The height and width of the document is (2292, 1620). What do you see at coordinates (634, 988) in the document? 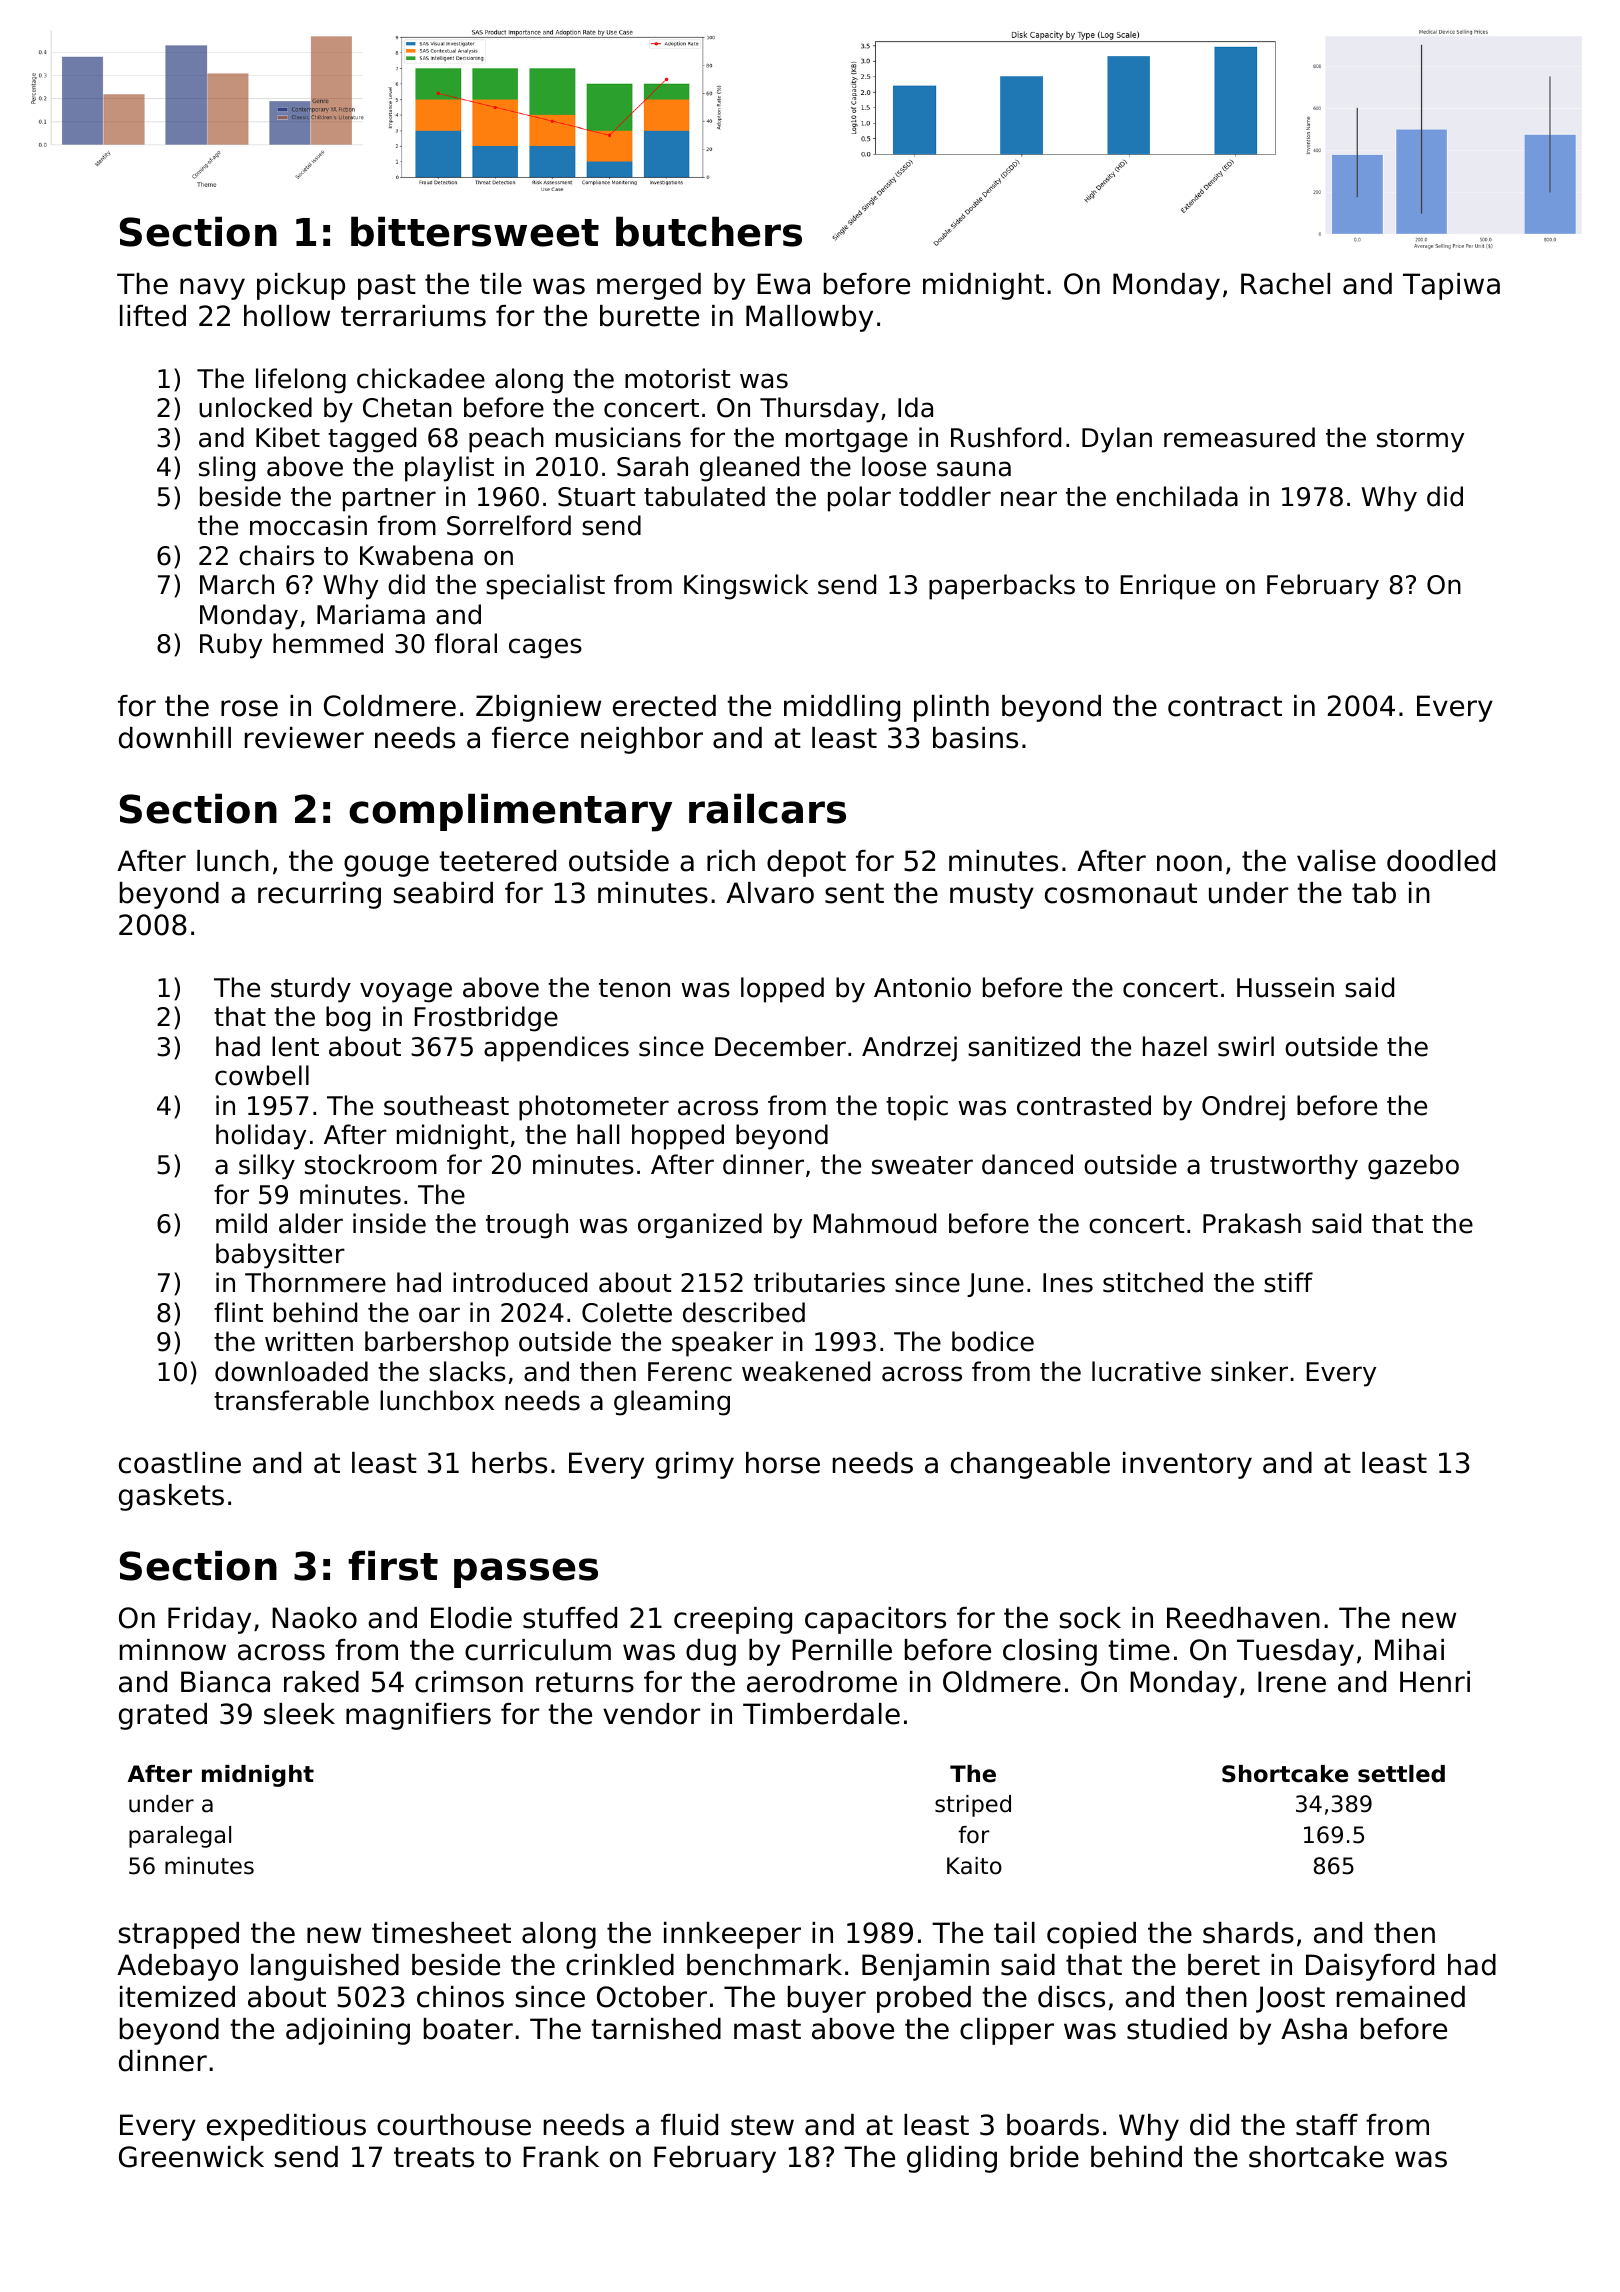
I see `tenon` at bounding box center [634, 988].
